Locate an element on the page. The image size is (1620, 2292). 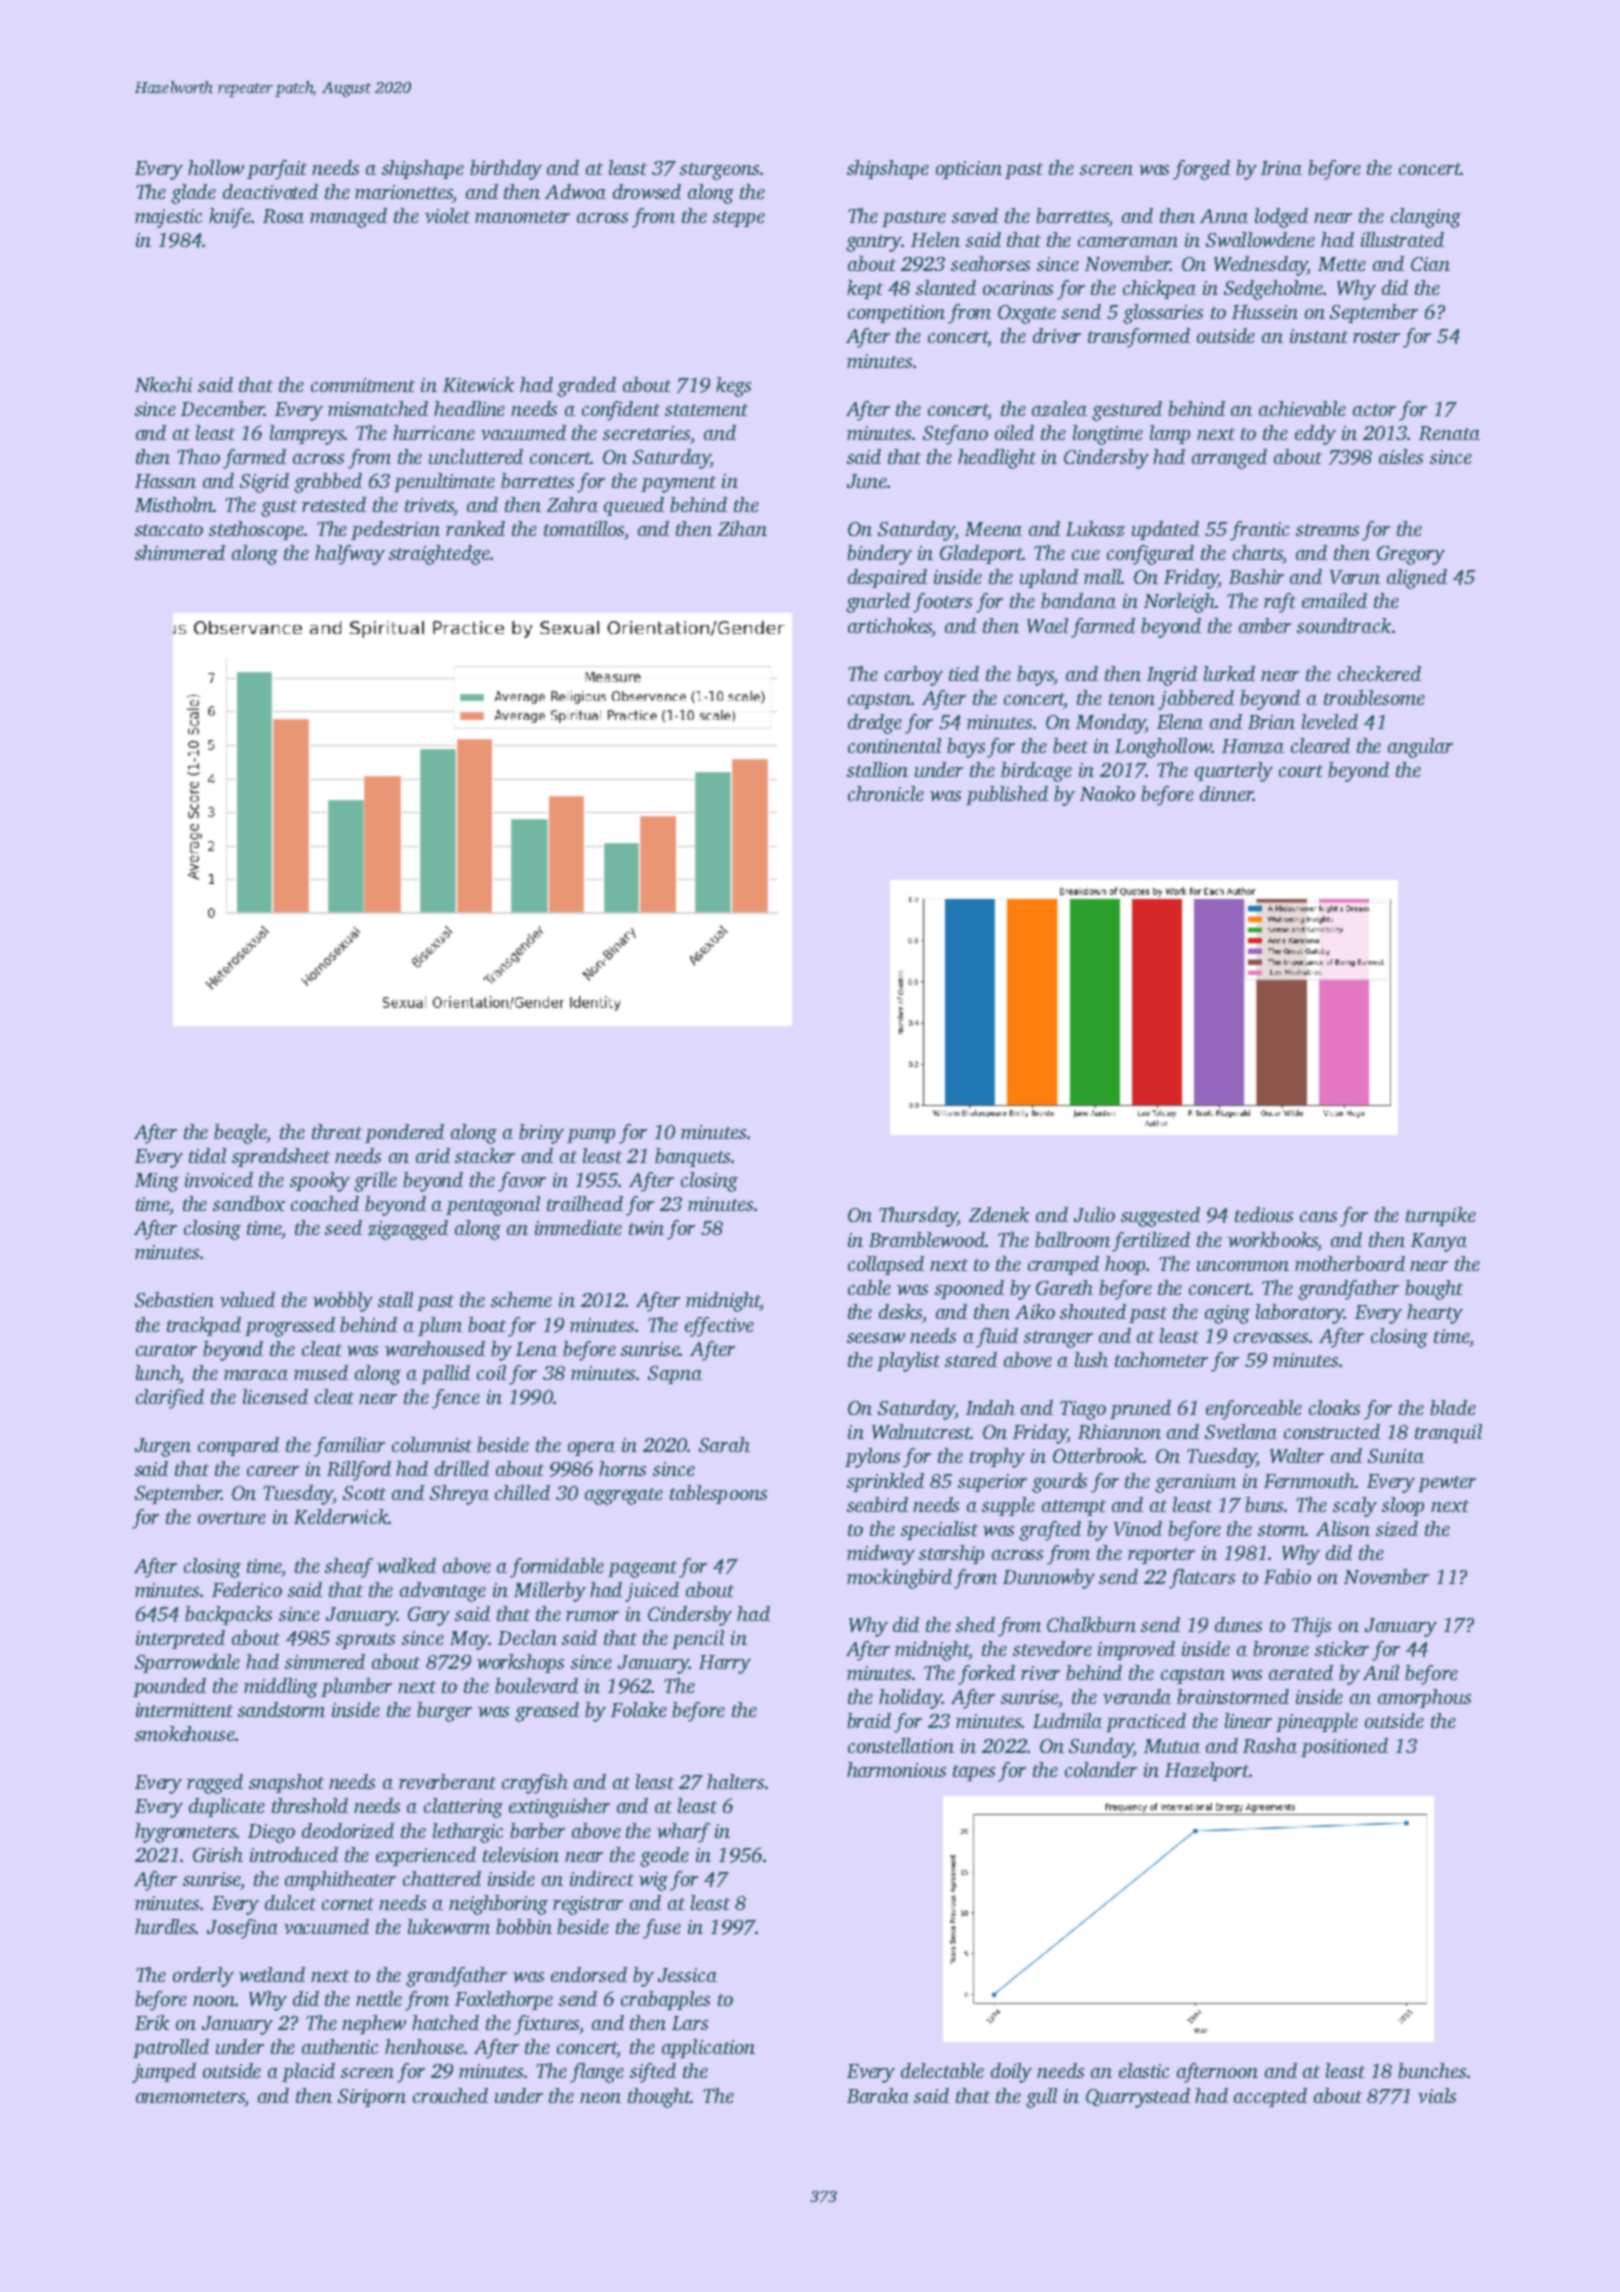
turnpike is located at coordinates (1441, 1216).
